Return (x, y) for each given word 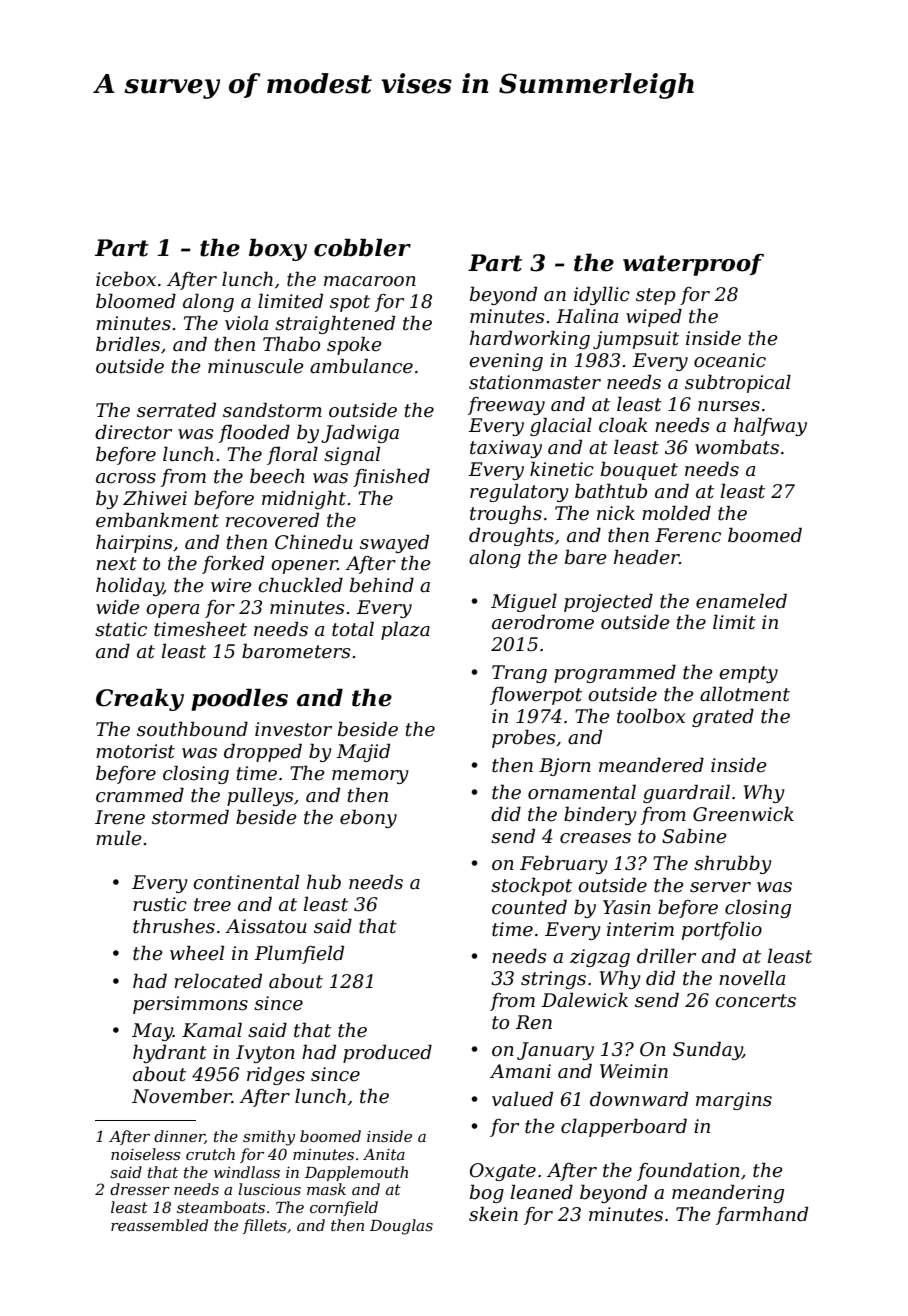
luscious (269, 1189)
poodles (239, 700)
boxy (278, 250)
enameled (741, 601)
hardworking (530, 339)
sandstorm (272, 410)
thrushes (174, 926)
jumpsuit (636, 340)
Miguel (524, 602)
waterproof (693, 265)
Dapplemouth (356, 1173)
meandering (728, 1193)
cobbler (362, 248)
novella (752, 978)
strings (553, 980)
